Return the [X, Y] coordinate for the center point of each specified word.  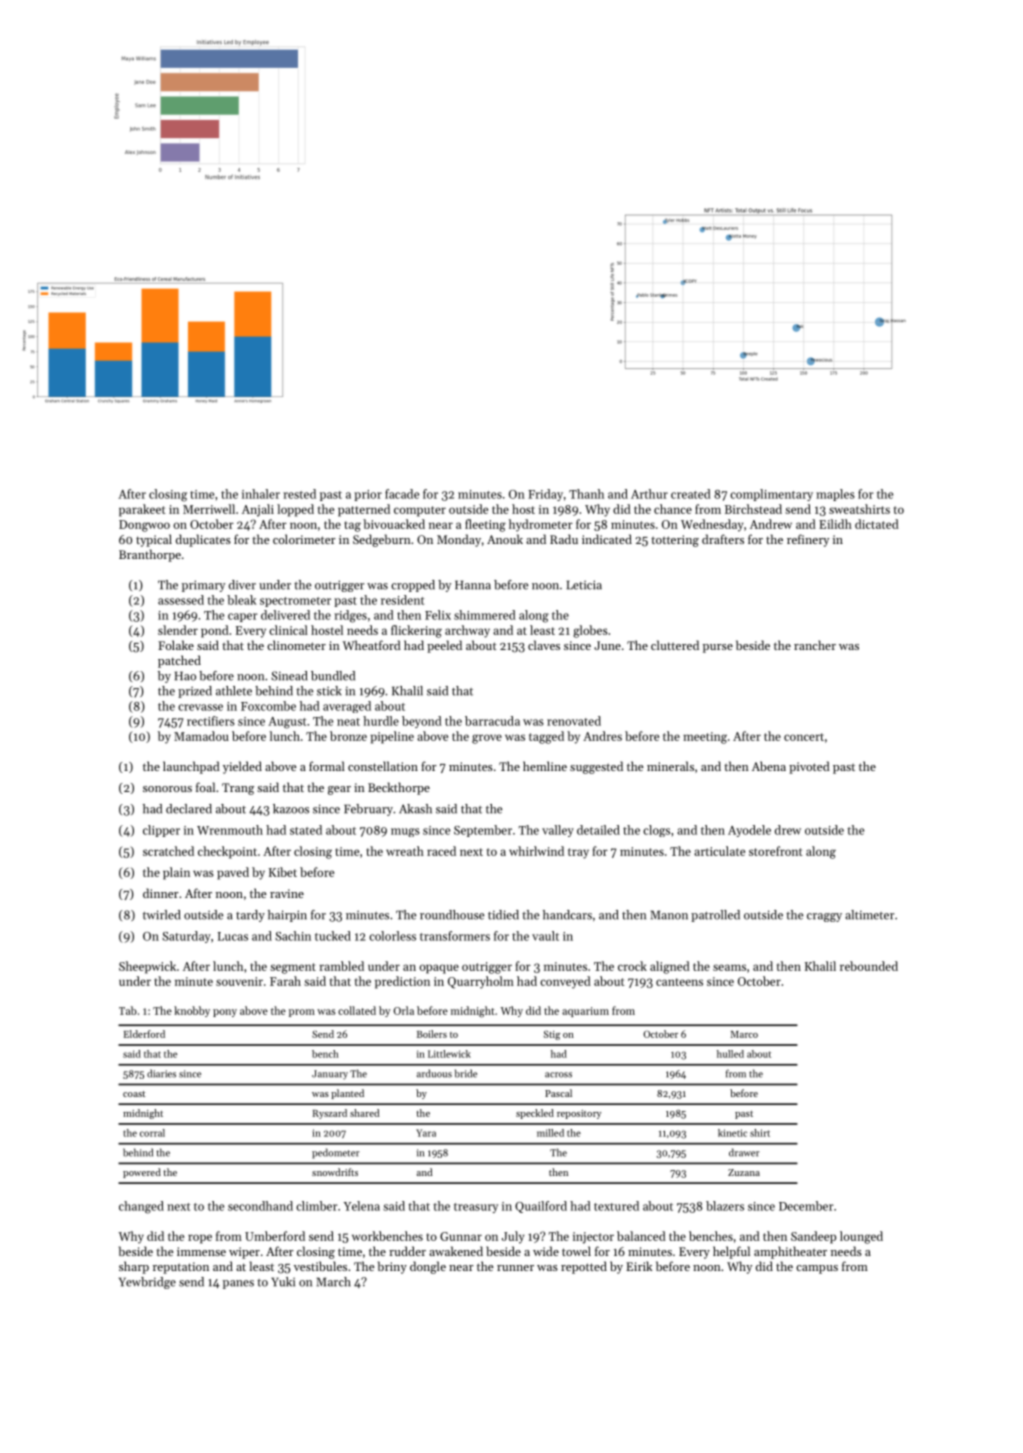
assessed [181, 600]
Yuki [283, 1282]
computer [420, 511]
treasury [476, 1208]
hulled [730, 1054]
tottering [675, 541]
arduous [434, 1073]
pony [225, 1013]
